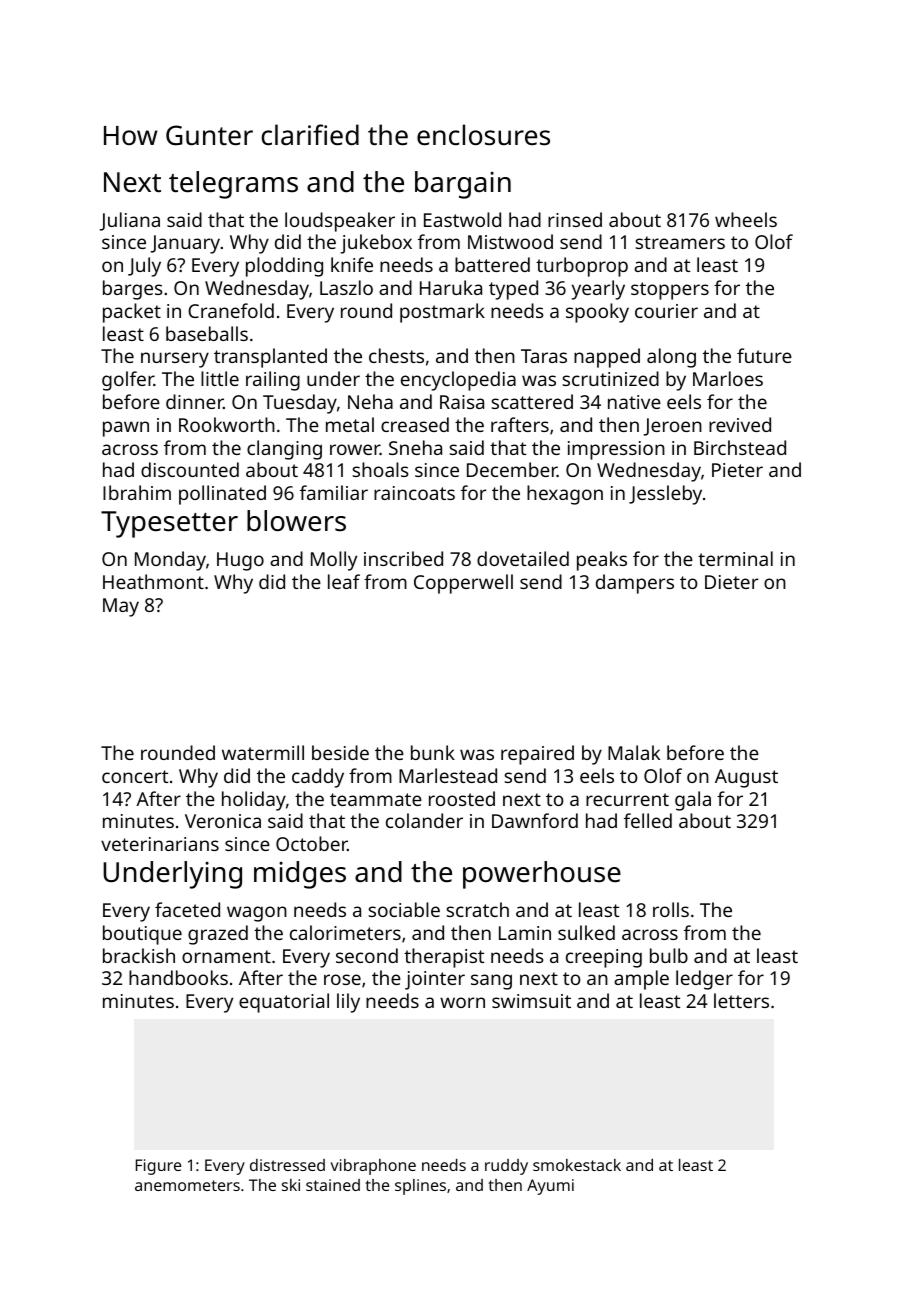 This screenshot has width=908, height=1316. What do you see at coordinates (741, 1000) in the screenshot?
I see `letters` at bounding box center [741, 1000].
